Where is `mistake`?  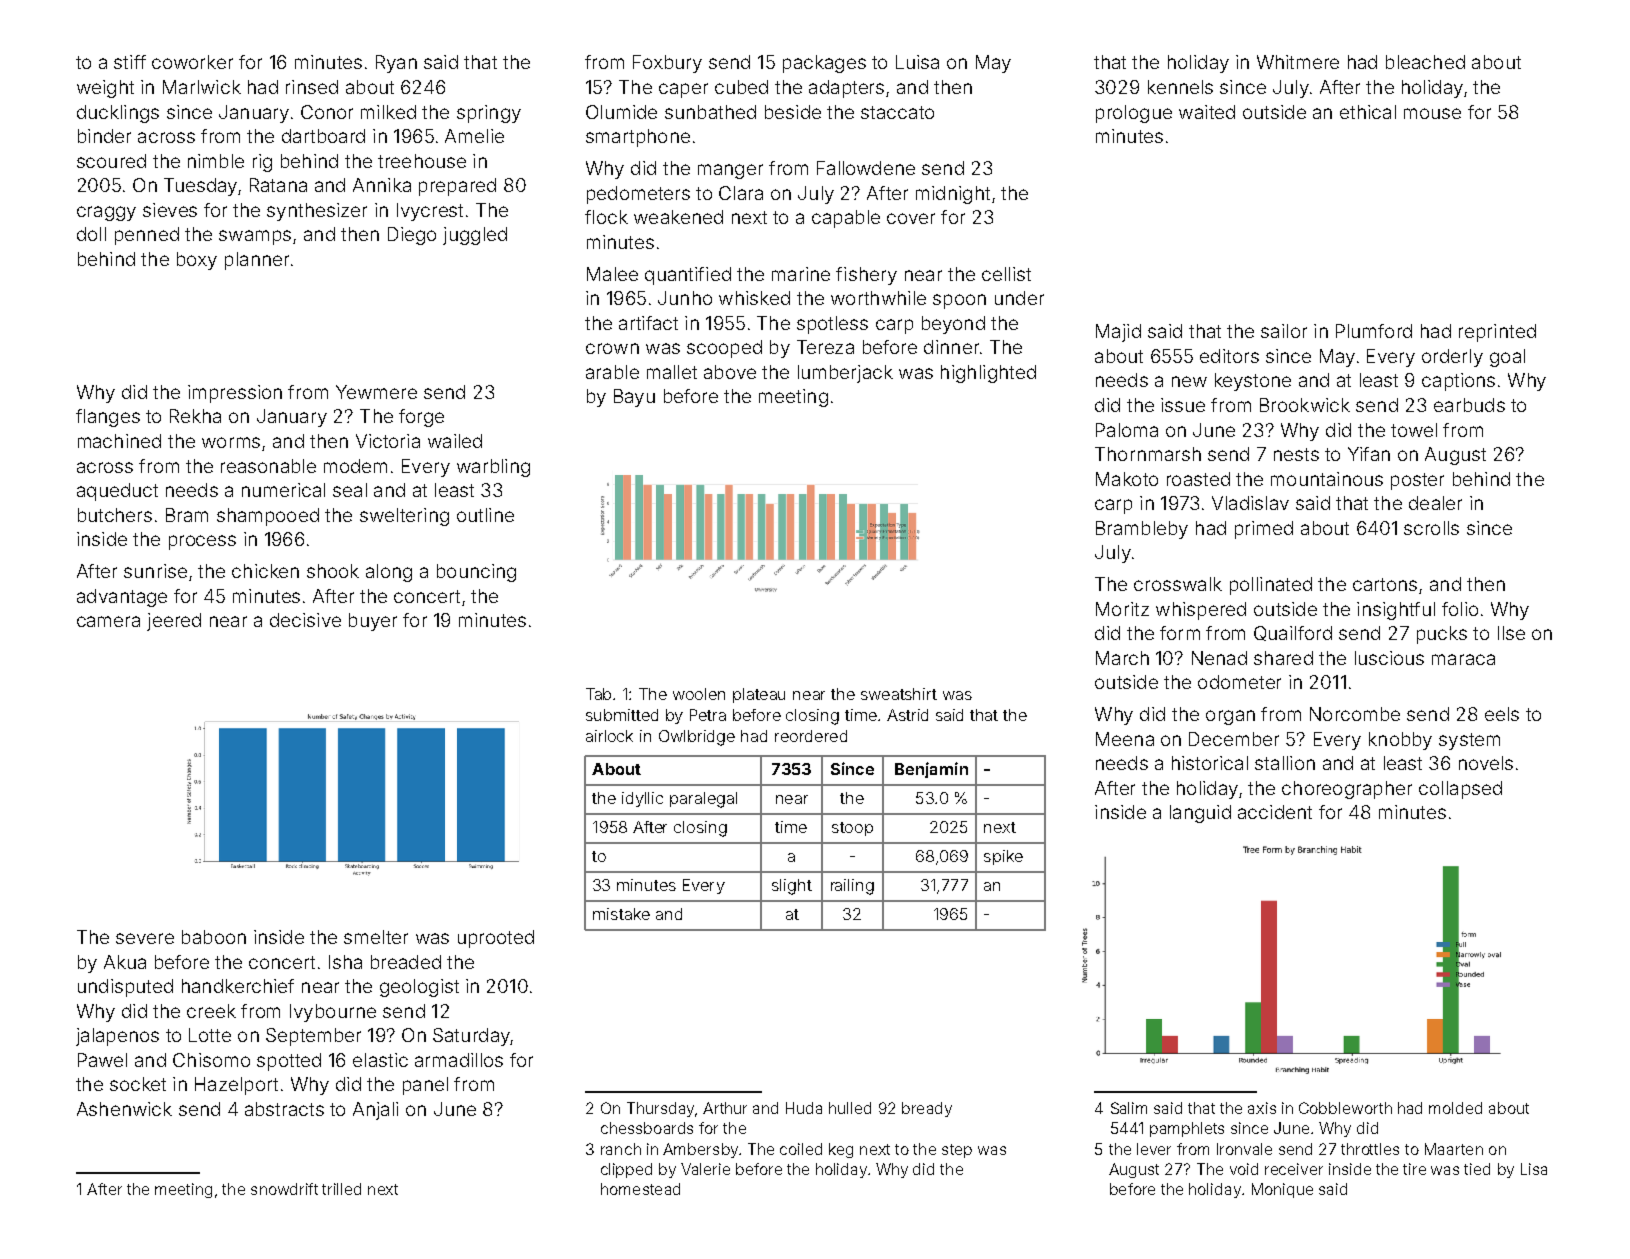 mistake is located at coordinates (621, 914).
